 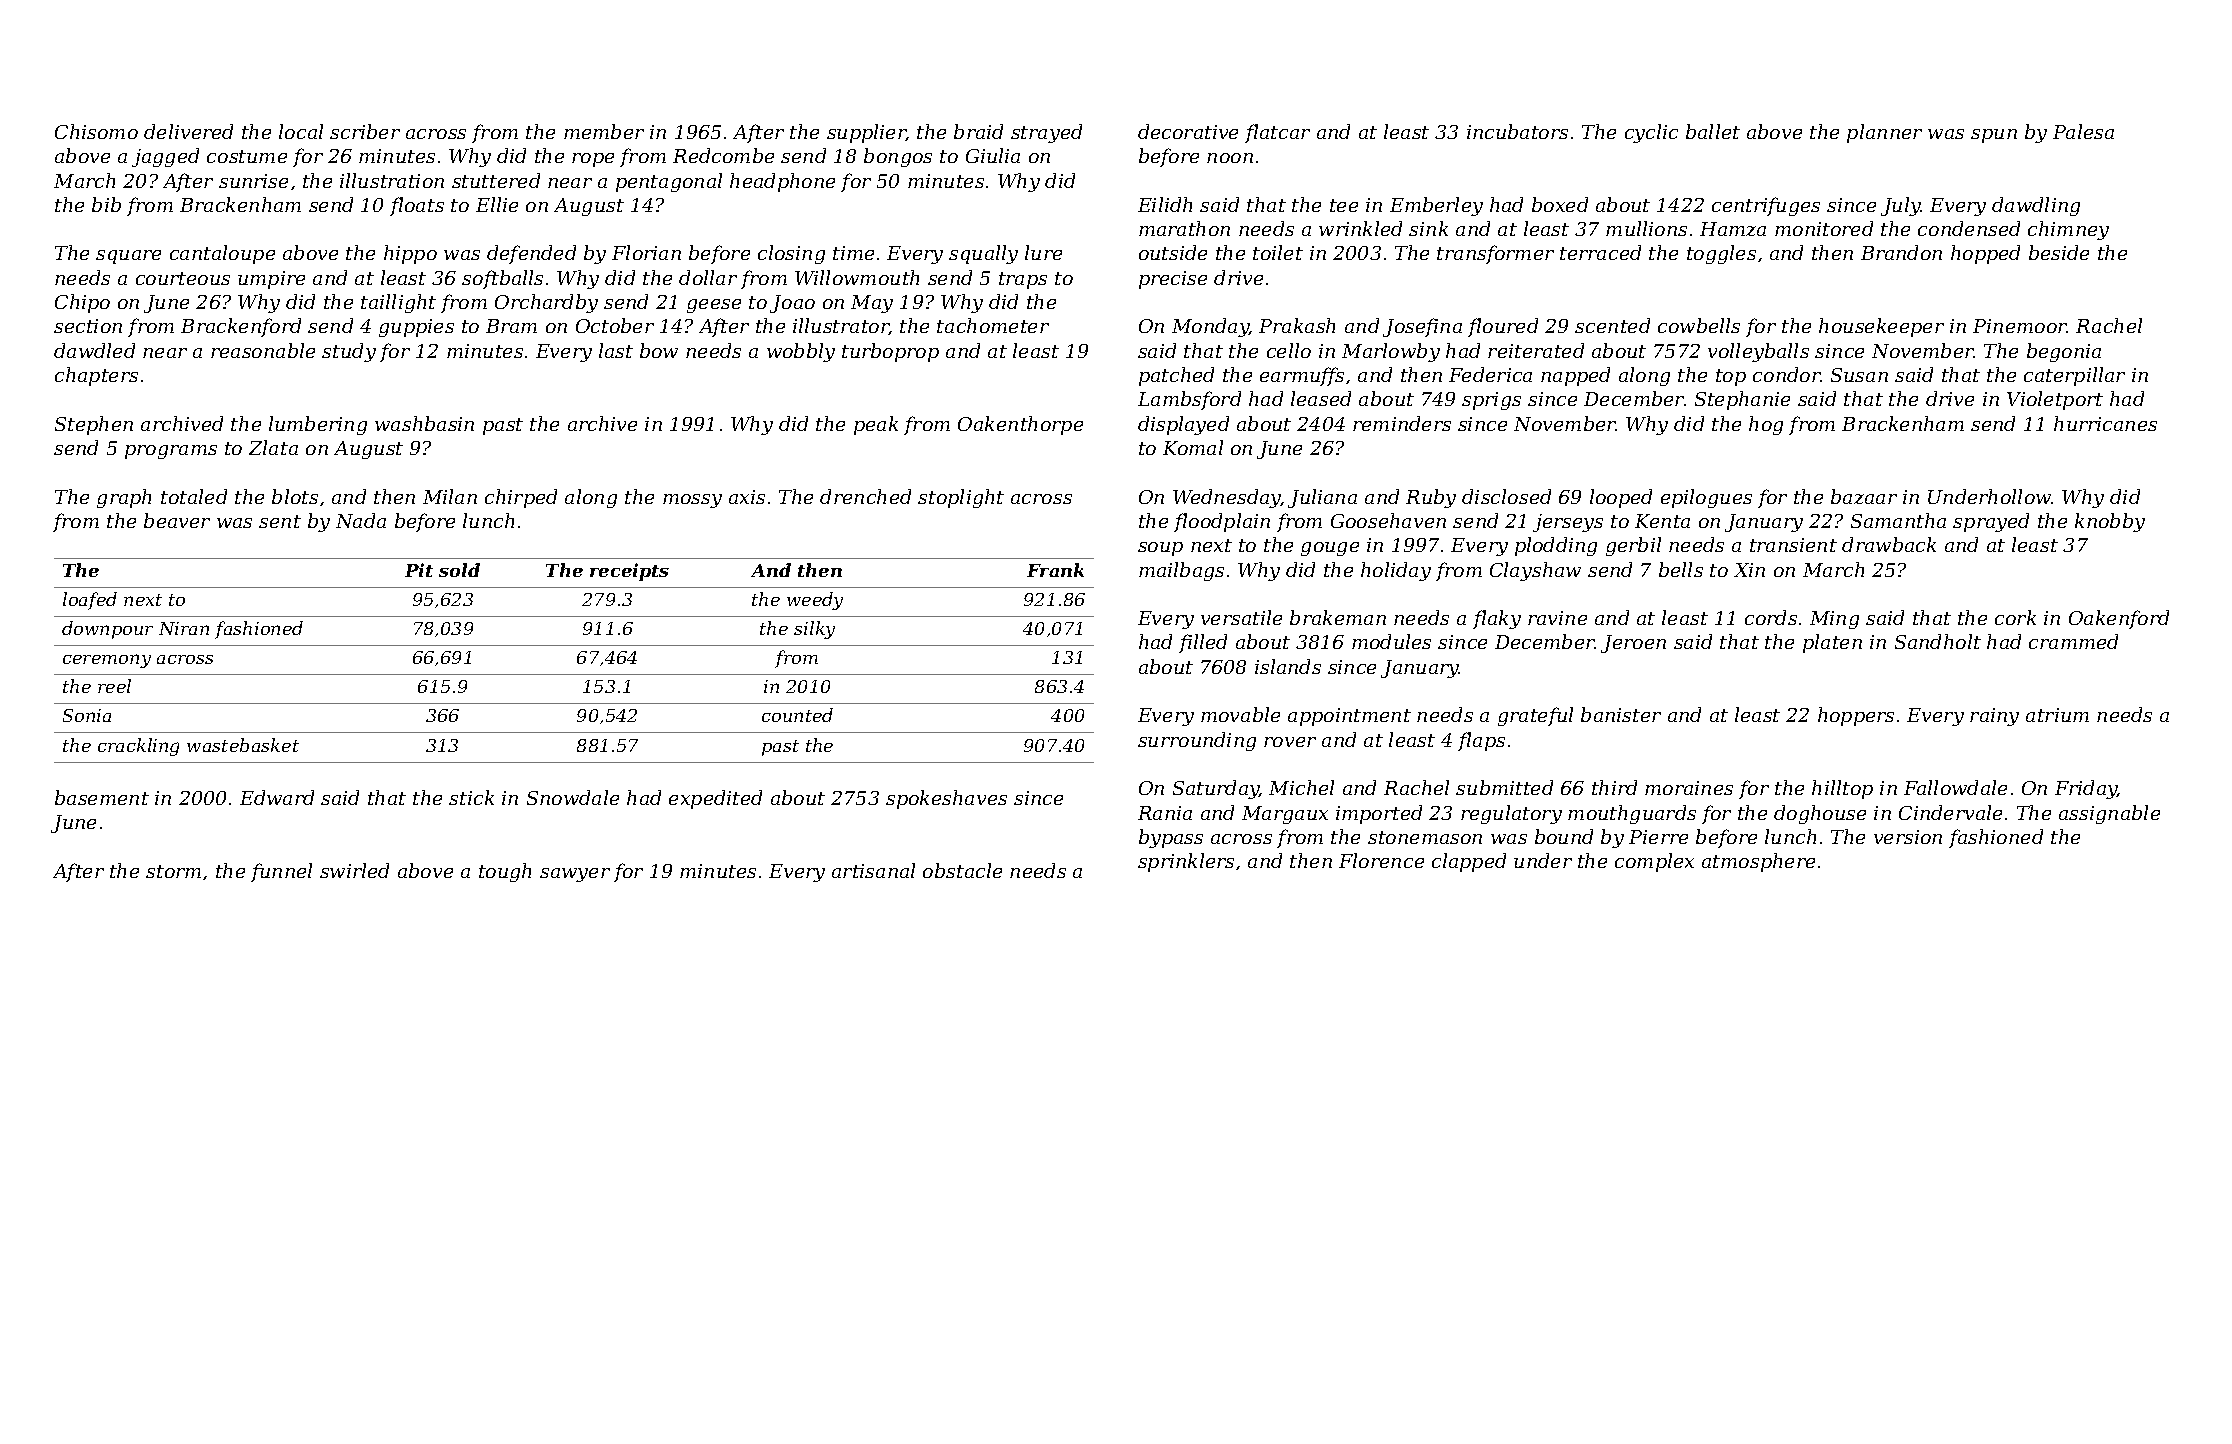 What do you see at coordinates (502, 279) in the screenshot?
I see `softballs` at bounding box center [502, 279].
